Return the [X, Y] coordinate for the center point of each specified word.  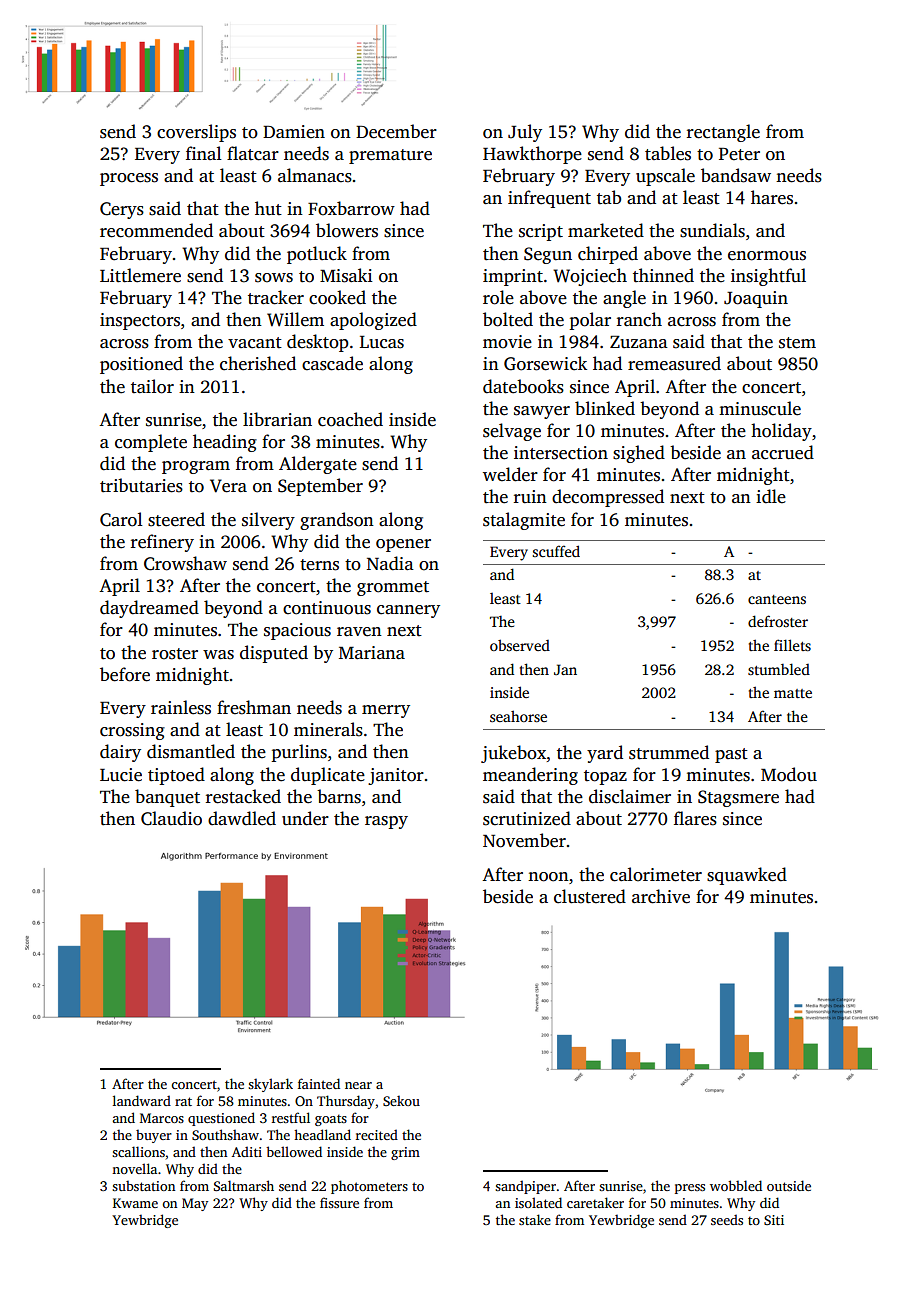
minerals [328, 729]
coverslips [196, 133]
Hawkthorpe [532, 155]
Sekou [401, 1100]
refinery [162, 543]
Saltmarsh [244, 1185]
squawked [747, 876]
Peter [739, 154]
